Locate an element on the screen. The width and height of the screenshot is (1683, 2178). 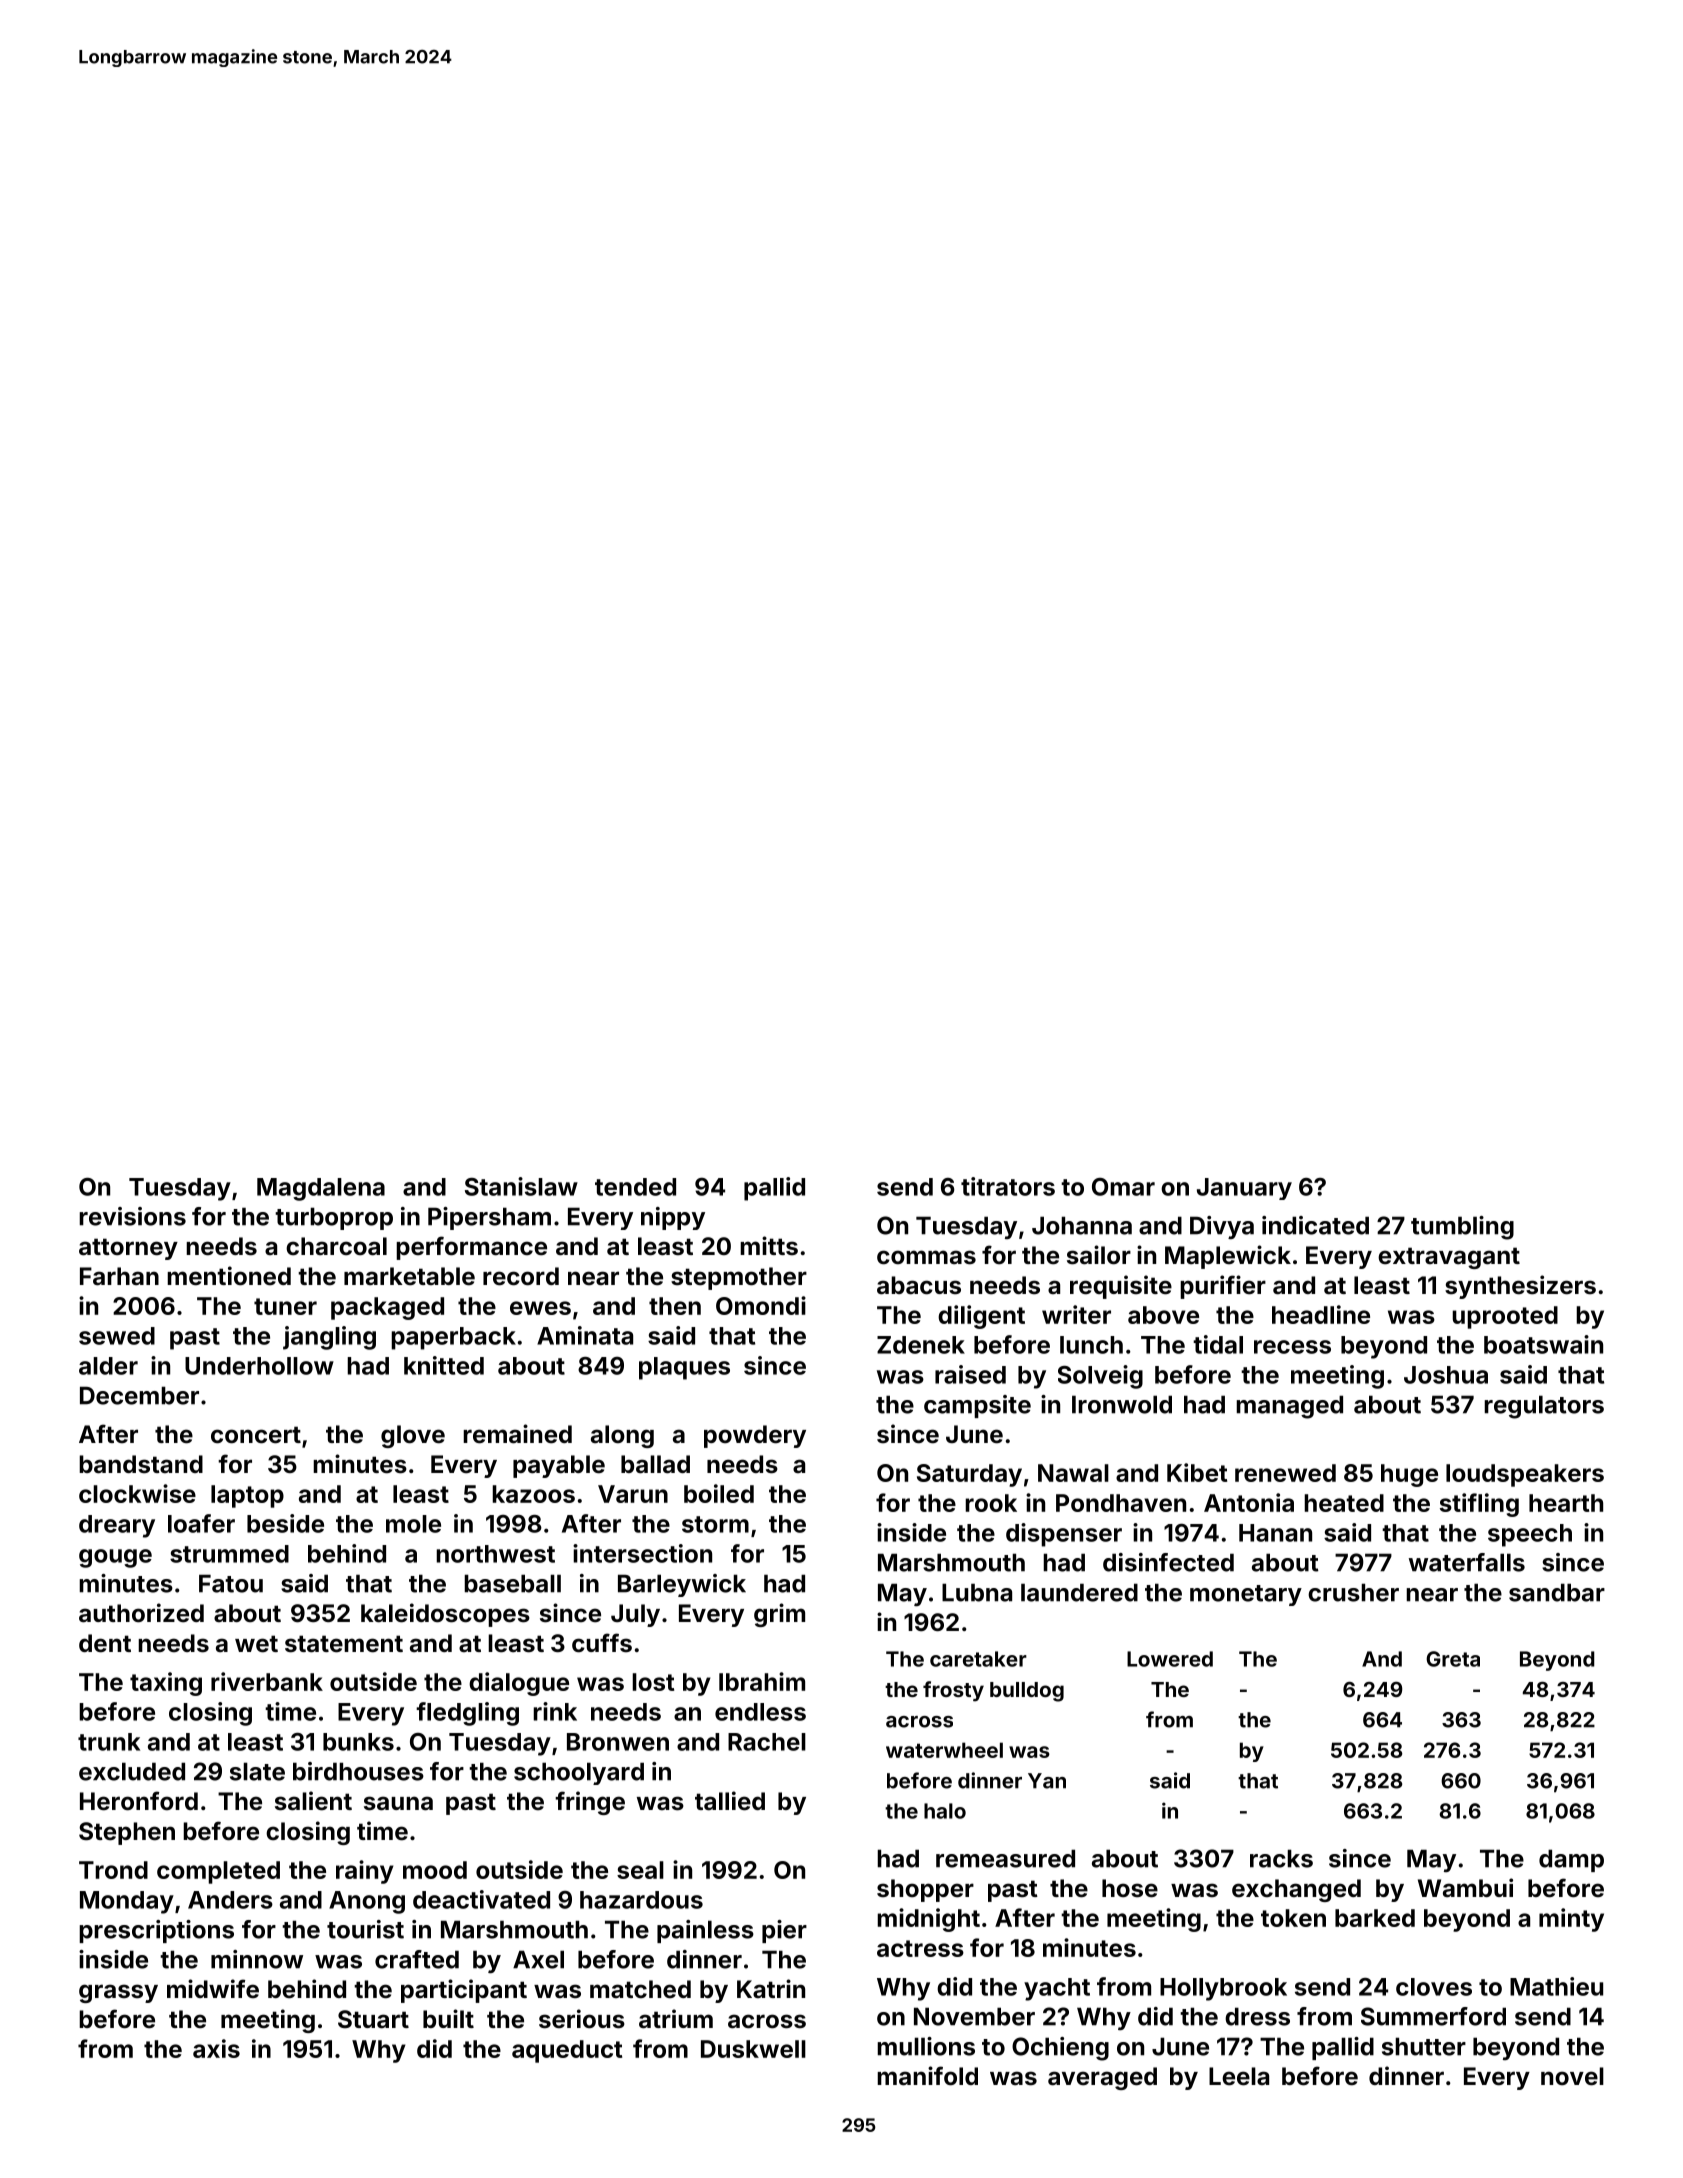
dress is located at coordinates (1257, 2016).
